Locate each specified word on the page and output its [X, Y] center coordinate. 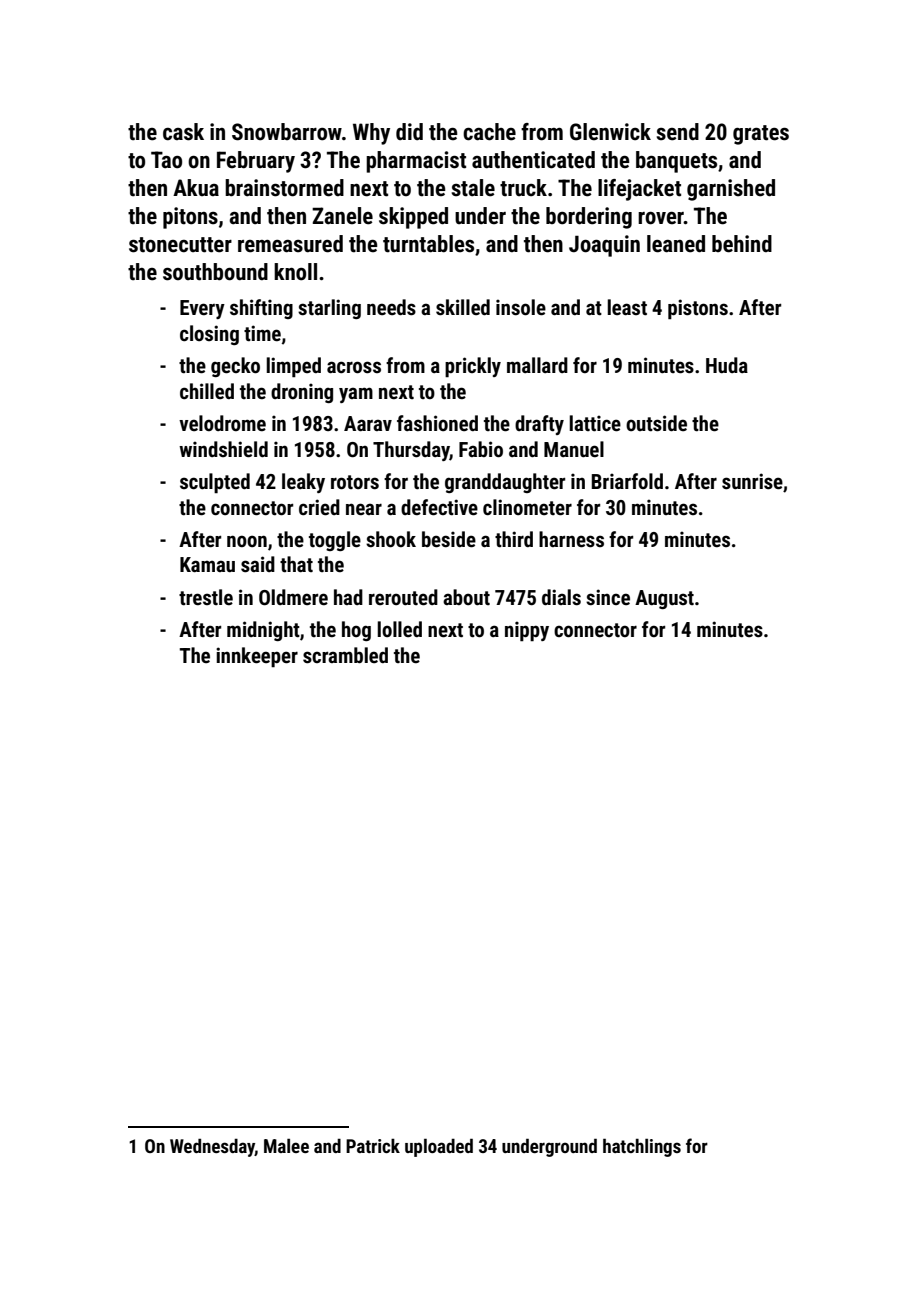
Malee [286, 1146]
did [409, 131]
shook [391, 539]
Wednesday [212, 1148]
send [678, 132]
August [664, 599]
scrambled [345, 655]
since [608, 597]
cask [183, 132]
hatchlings [642, 1147]
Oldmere [293, 597]
